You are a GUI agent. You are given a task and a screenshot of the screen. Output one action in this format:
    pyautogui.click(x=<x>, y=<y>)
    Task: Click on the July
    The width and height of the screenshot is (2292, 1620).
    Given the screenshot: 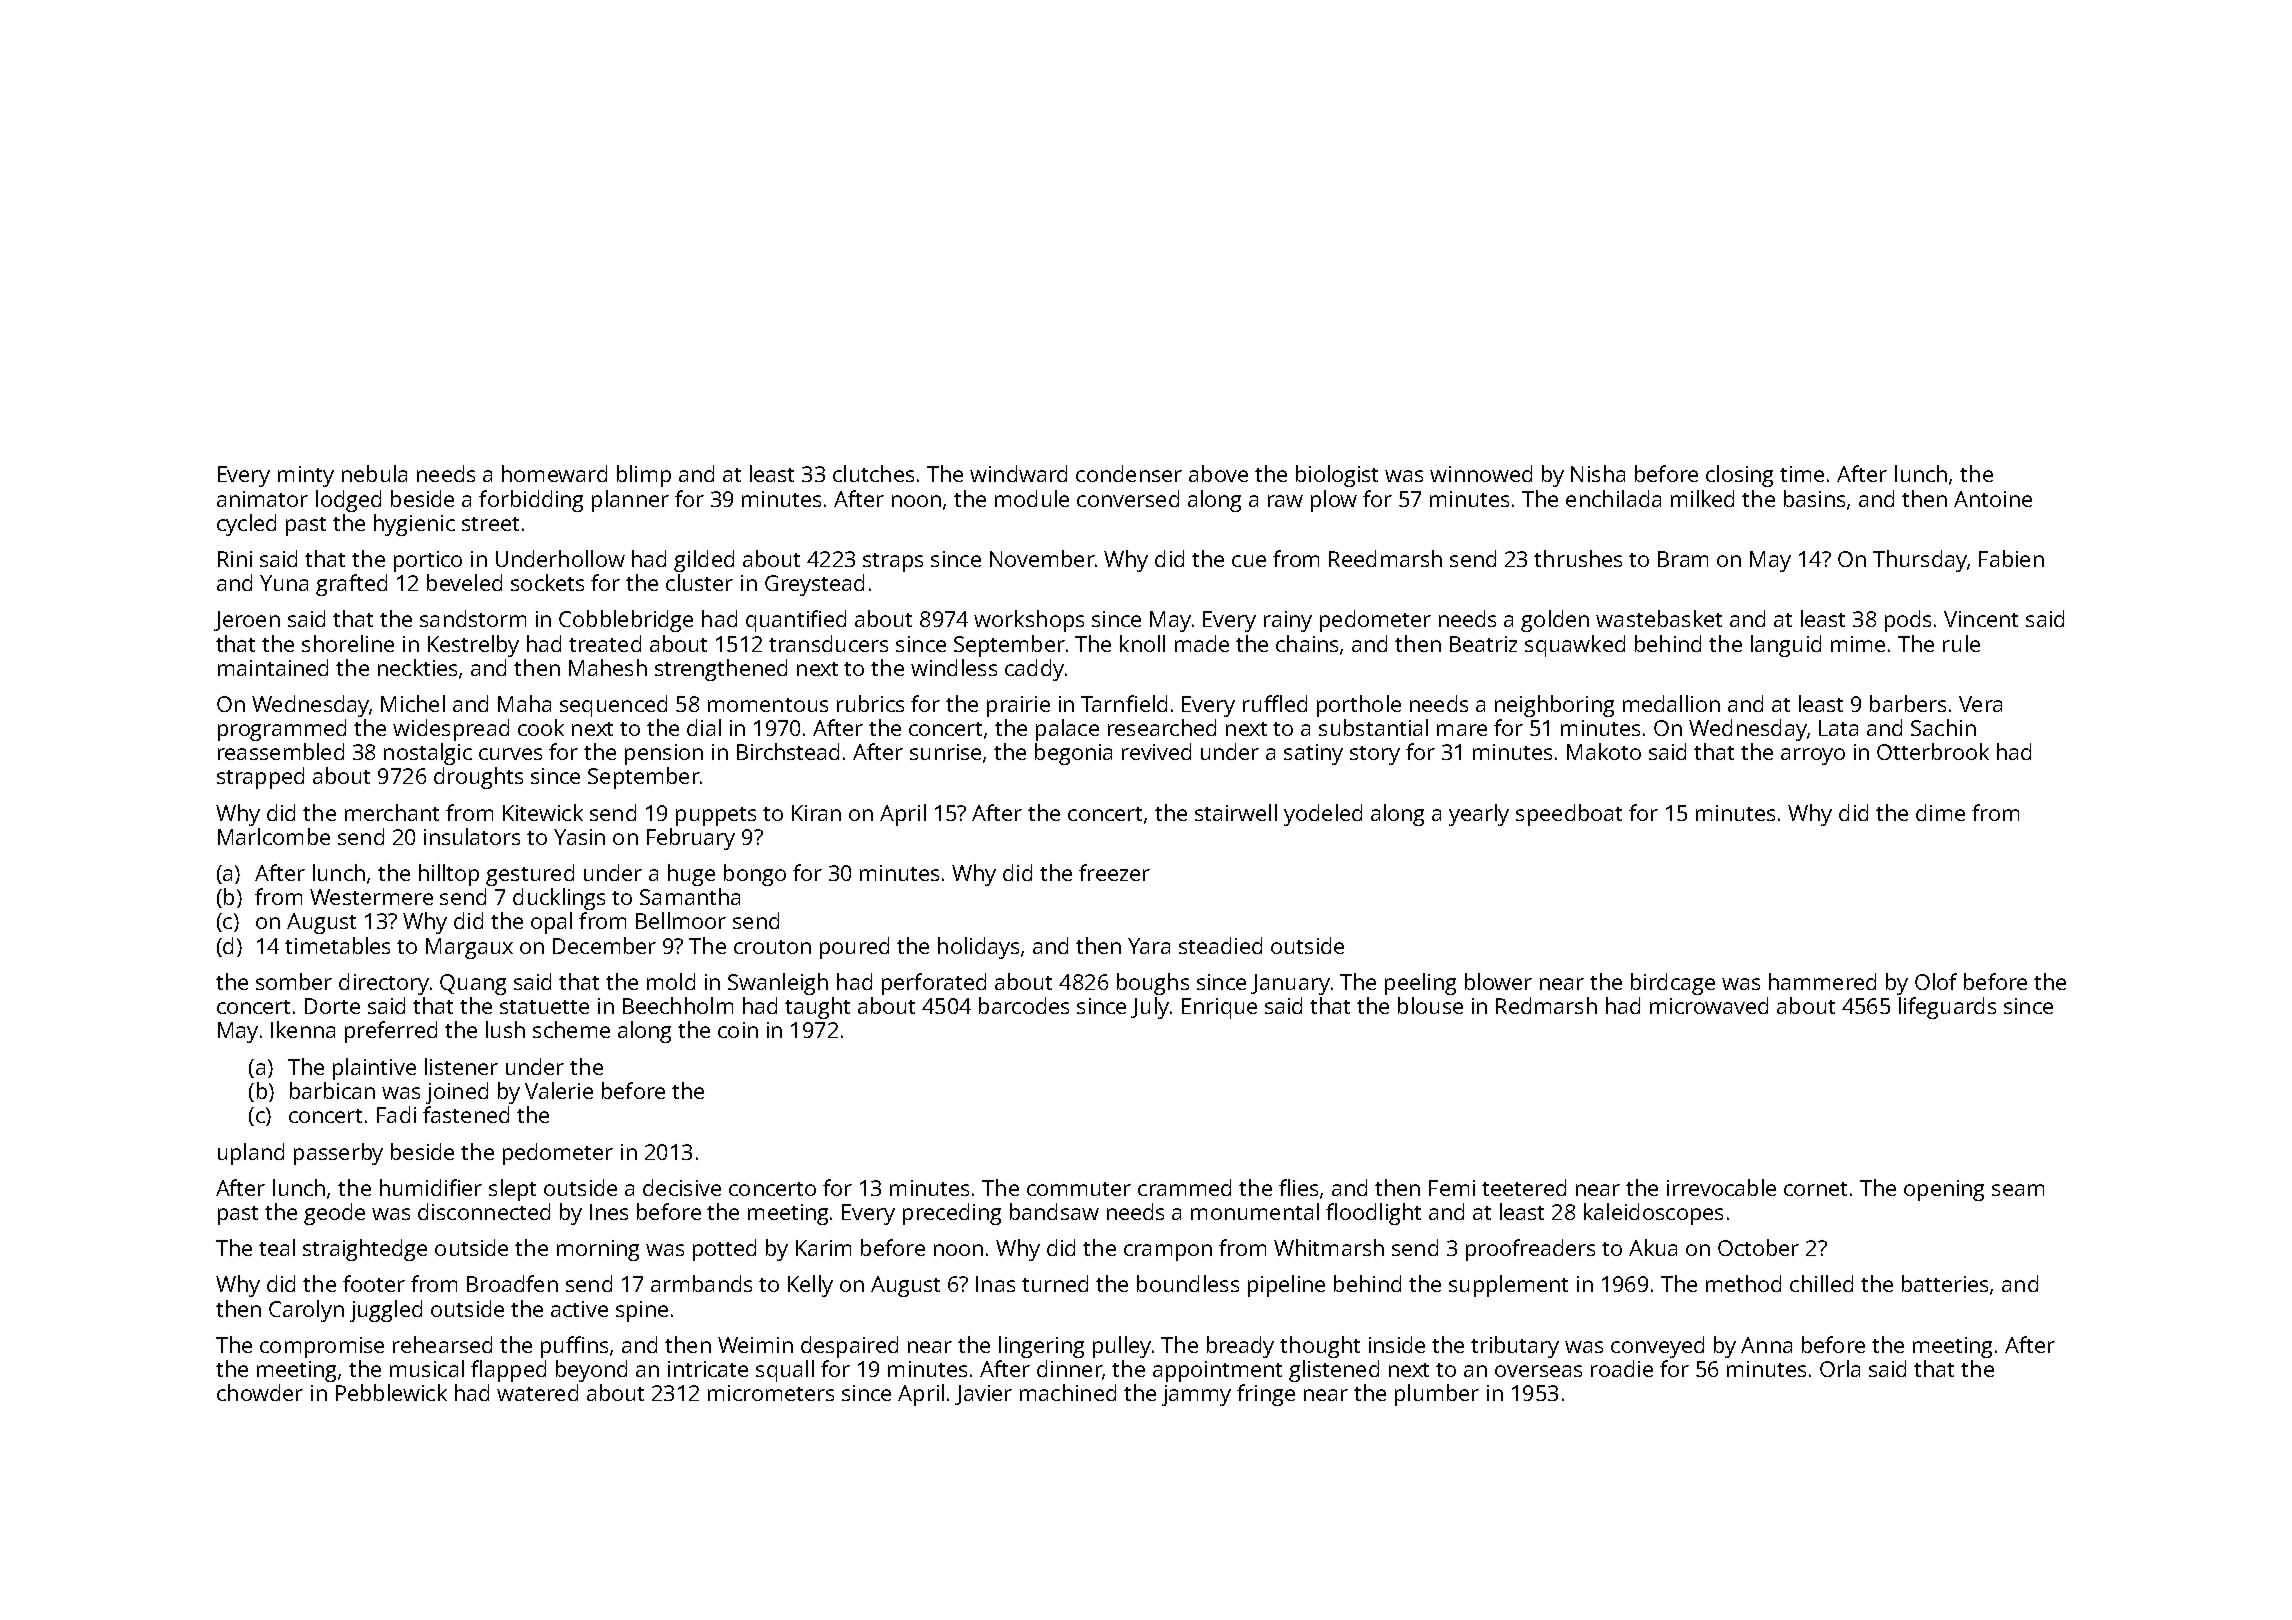 What is the action you would take?
    pyautogui.click(x=1150, y=1008)
